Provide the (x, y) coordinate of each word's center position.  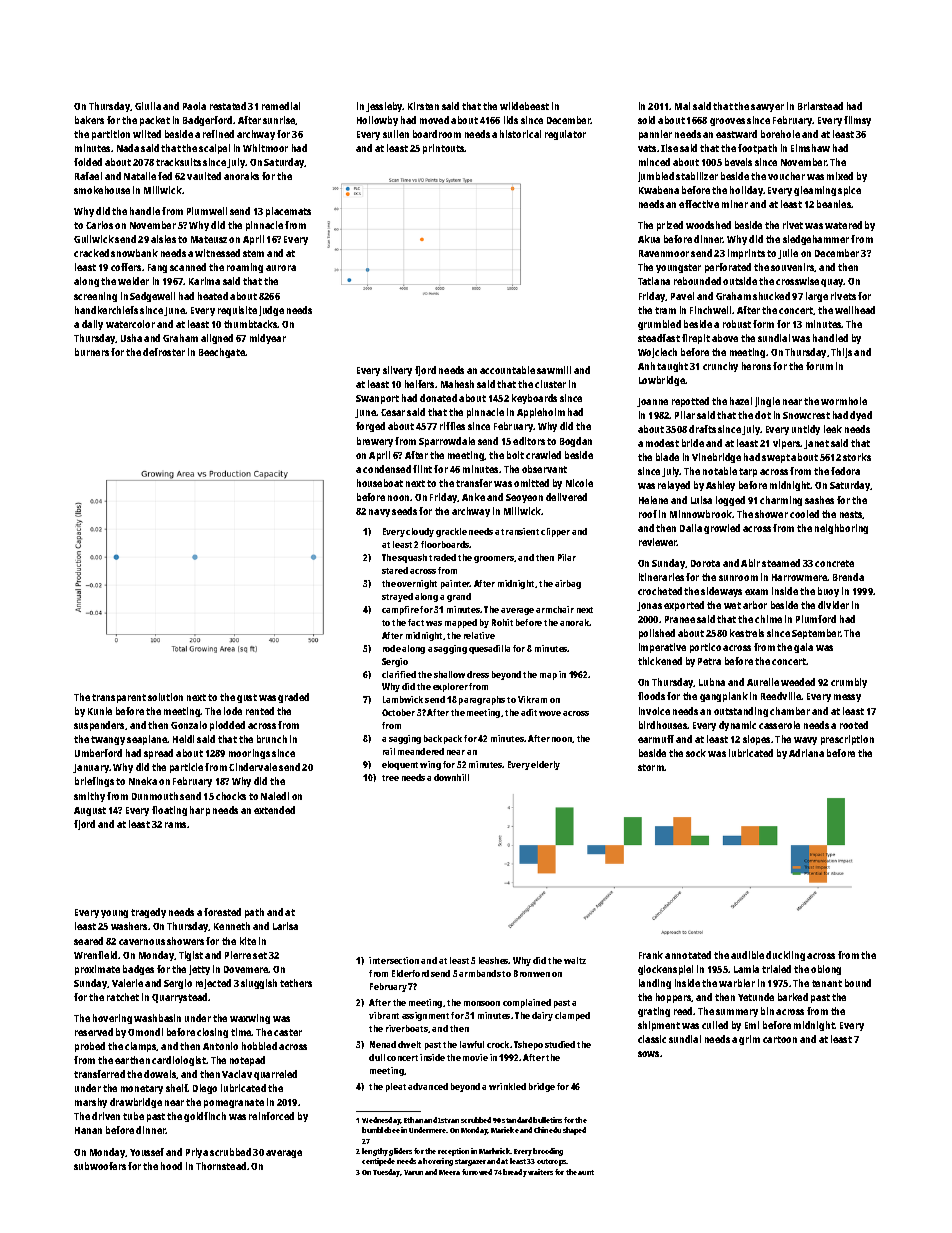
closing (212, 1033)
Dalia (691, 528)
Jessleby (384, 107)
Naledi (275, 796)
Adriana (806, 753)
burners (92, 352)
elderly (545, 765)
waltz (575, 960)
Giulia (148, 106)
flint (422, 469)
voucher (786, 176)
